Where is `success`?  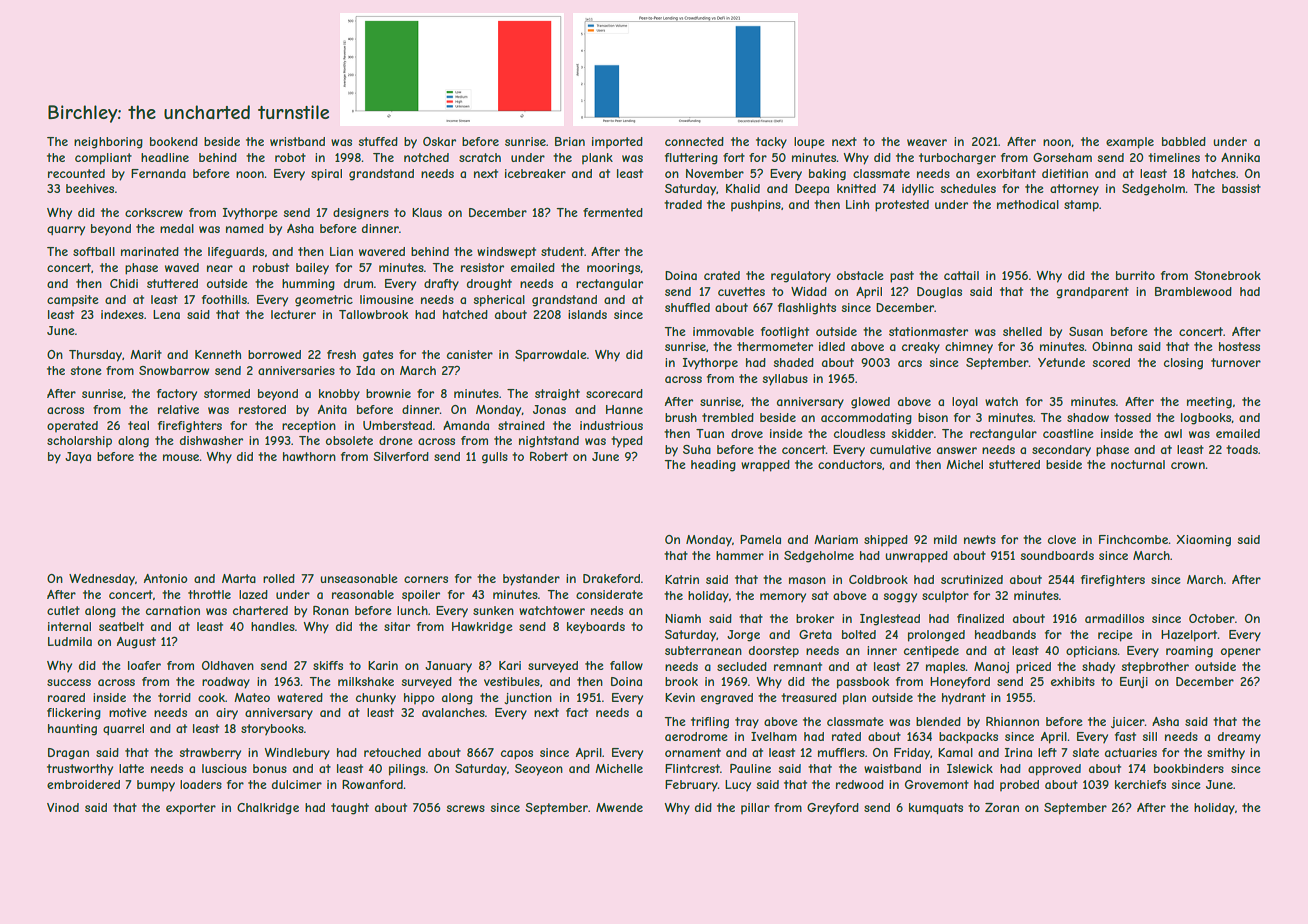 success is located at coordinates (69, 682).
